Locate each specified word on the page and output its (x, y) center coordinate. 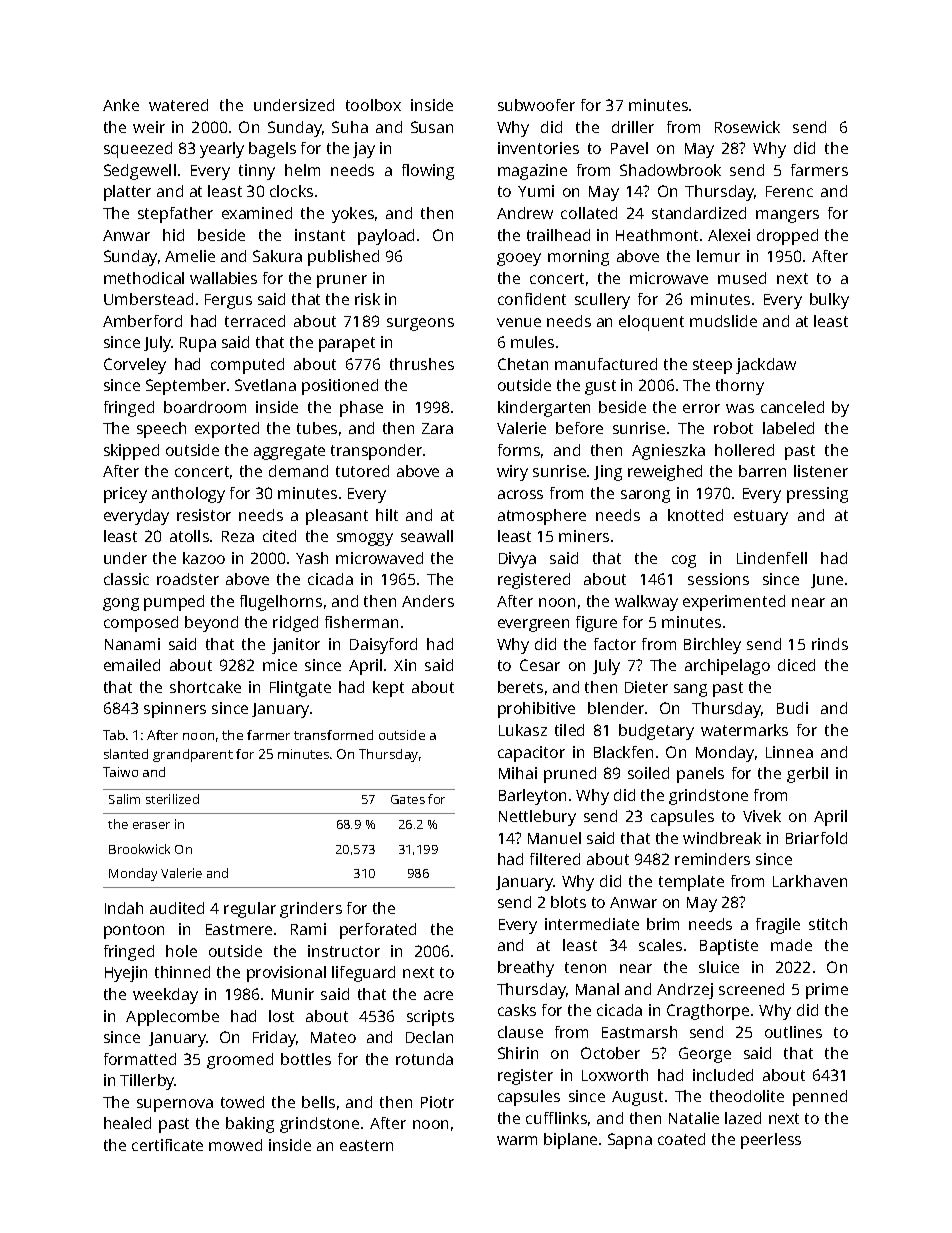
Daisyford (383, 646)
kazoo (204, 558)
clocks (291, 191)
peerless (771, 1141)
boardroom (205, 407)
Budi (792, 708)
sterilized (172, 799)
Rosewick (747, 127)
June (827, 581)
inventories (538, 148)
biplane (570, 1141)
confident (532, 299)
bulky (829, 301)
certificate (167, 1145)
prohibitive (536, 710)
